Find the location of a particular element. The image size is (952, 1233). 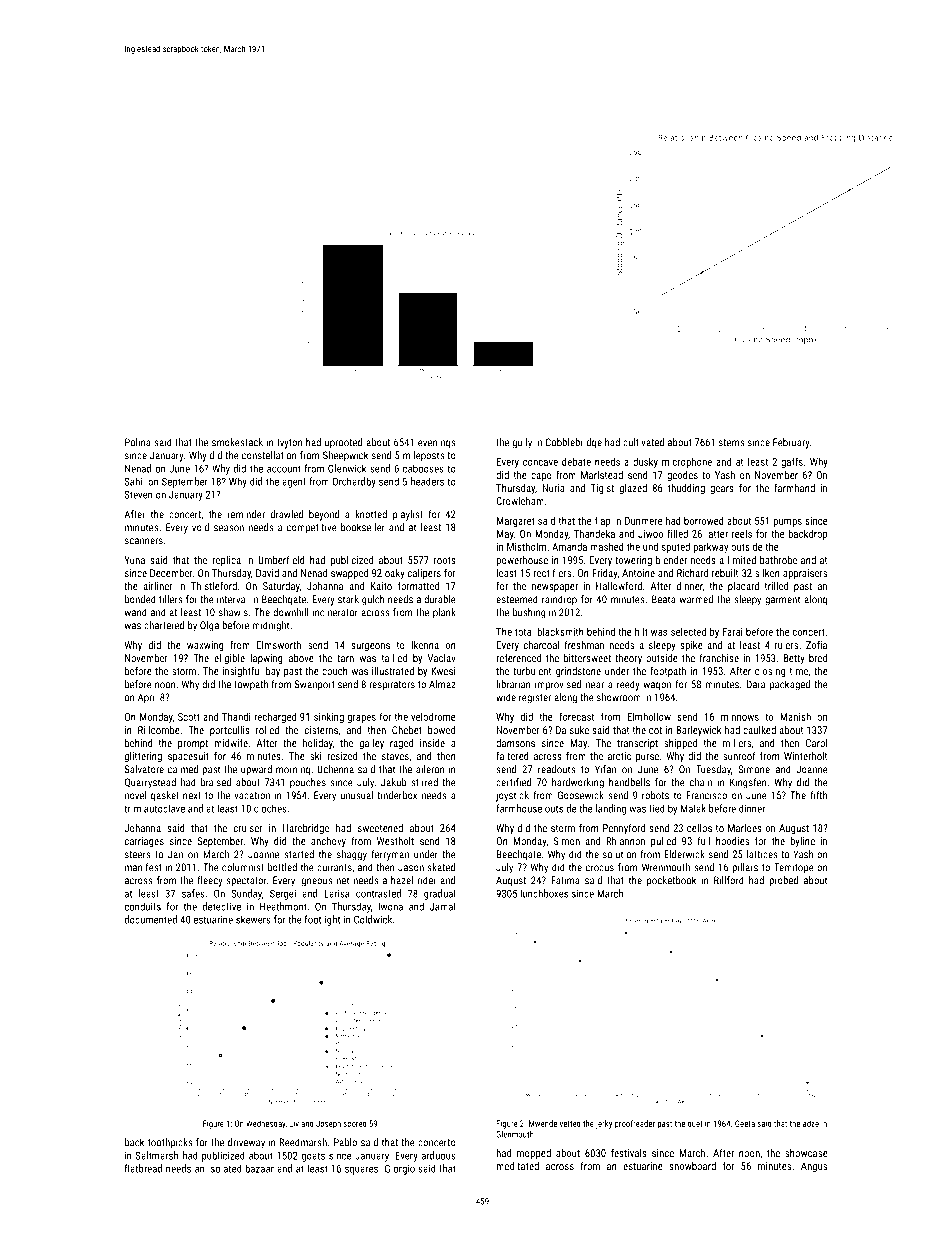

adze is located at coordinates (811, 1123).
